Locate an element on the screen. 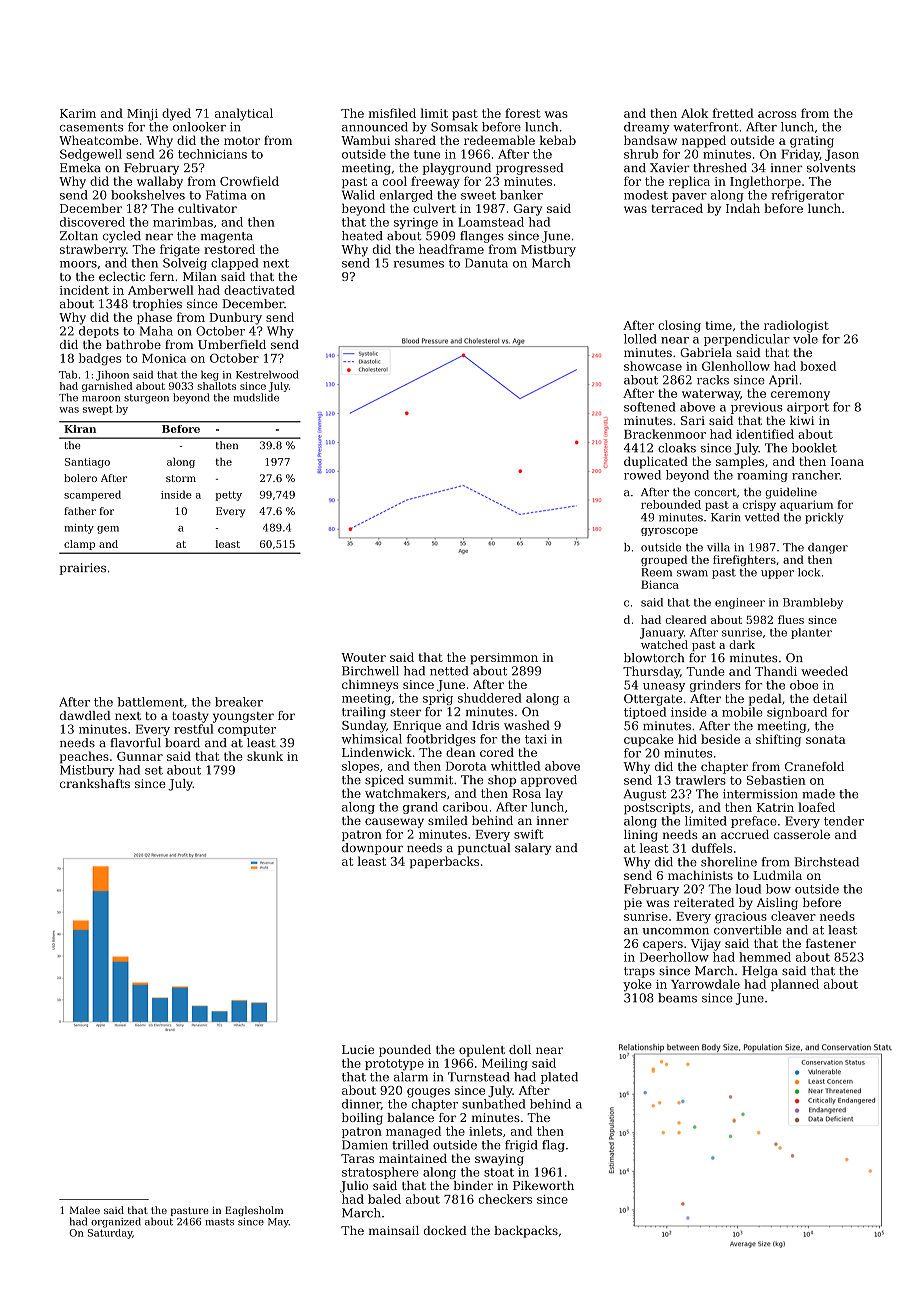 The height and width of the screenshot is (1308, 924). flavorful is located at coordinates (135, 743).
